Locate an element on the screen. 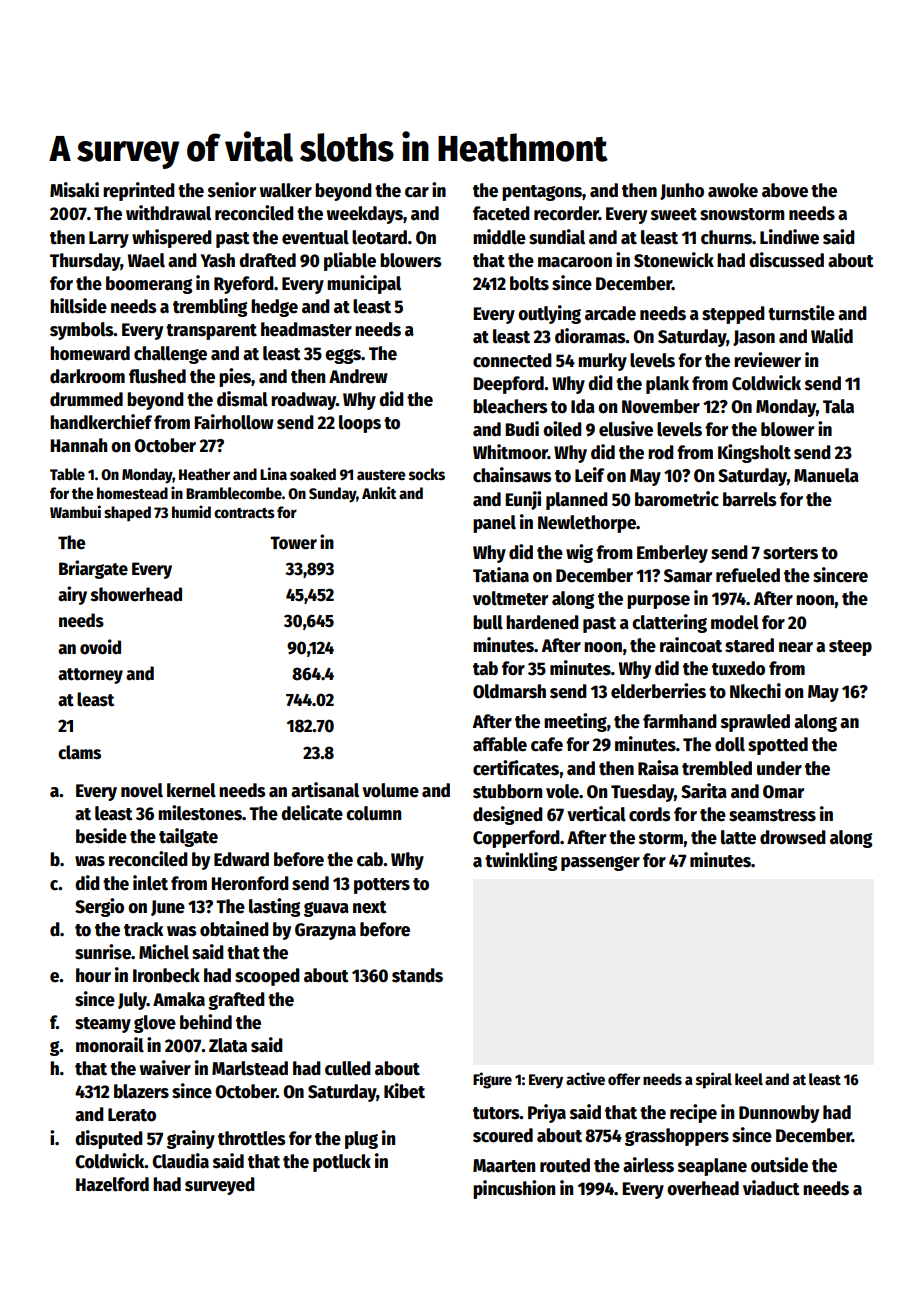 This screenshot has width=924, height=1308. Misaki is located at coordinates (74, 190).
